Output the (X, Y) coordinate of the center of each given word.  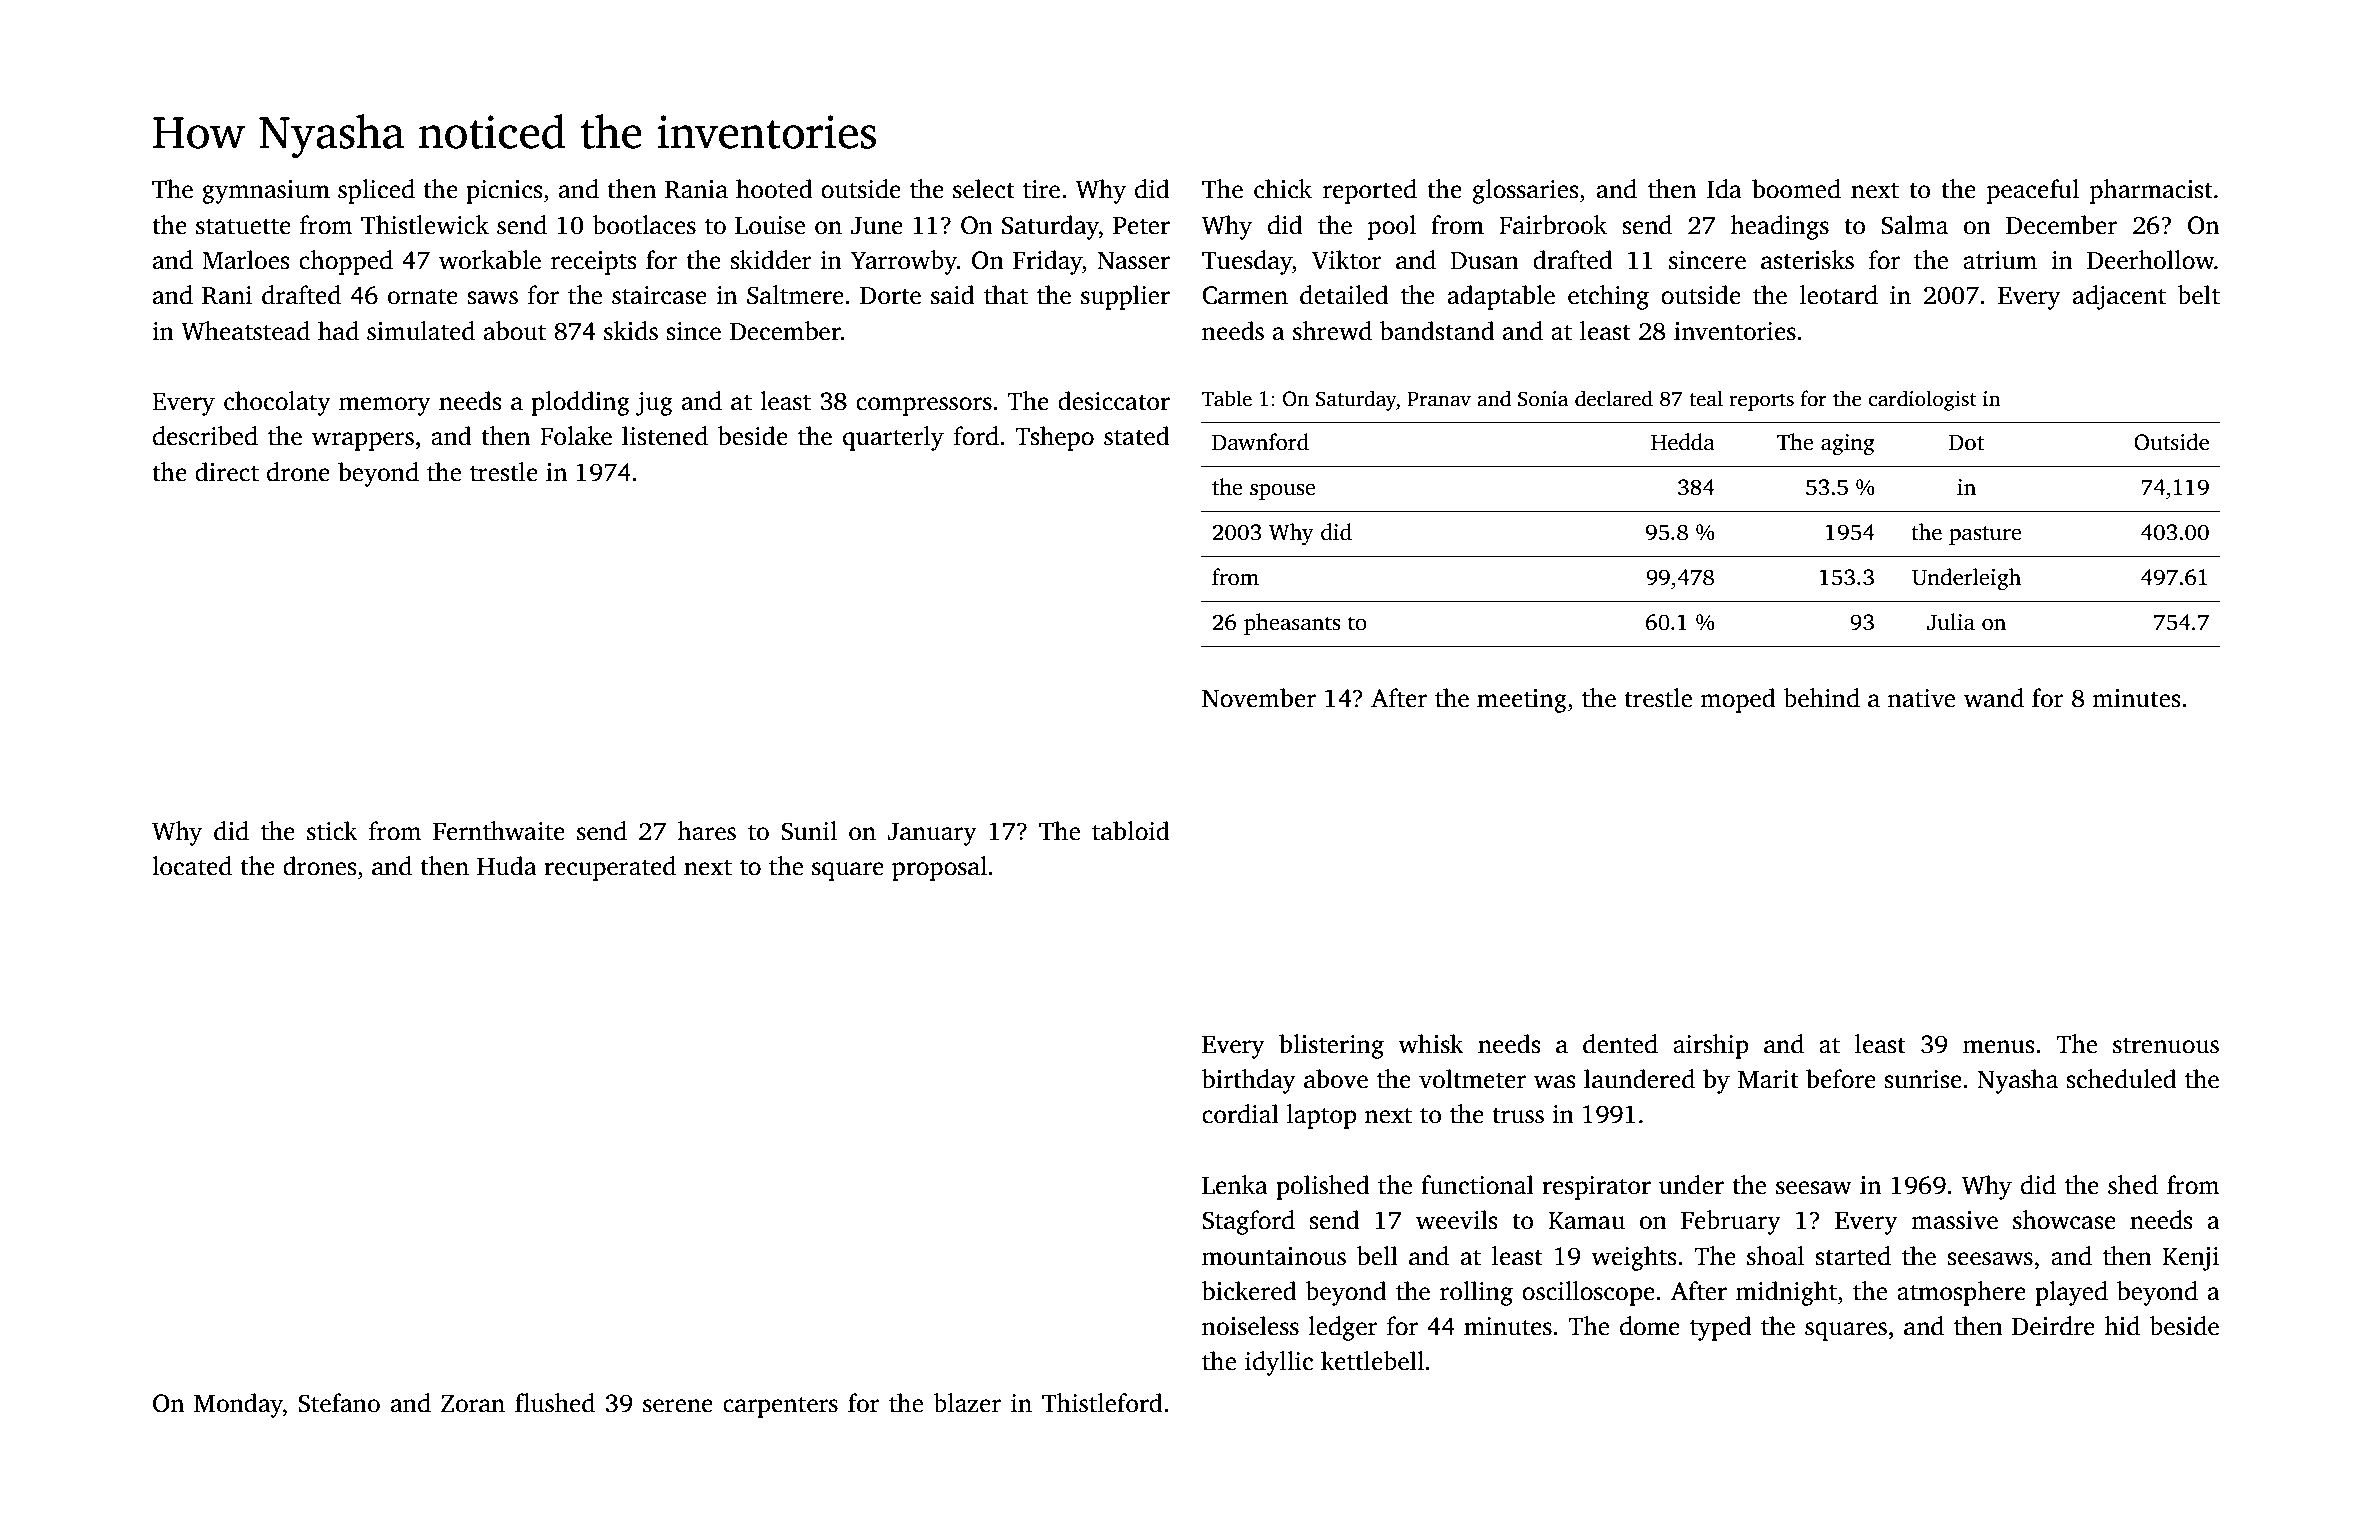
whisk (1431, 1044)
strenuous (2166, 1045)
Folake (576, 436)
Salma (1914, 225)
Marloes (245, 260)
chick (1283, 189)
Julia (1951, 622)
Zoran (473, 1404)
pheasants (1292, 624)
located (192, 866)
